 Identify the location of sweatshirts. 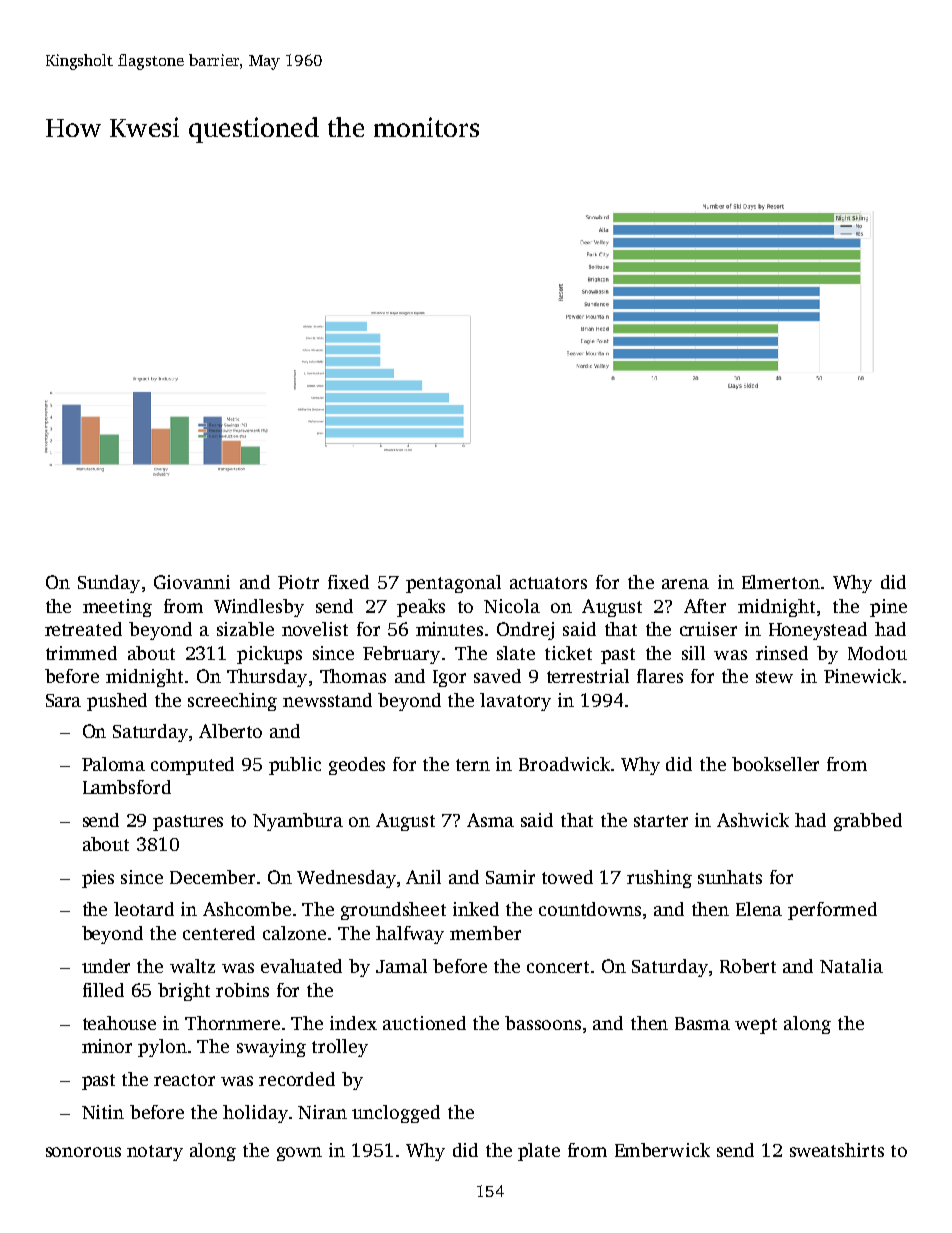
(837, 1150).
